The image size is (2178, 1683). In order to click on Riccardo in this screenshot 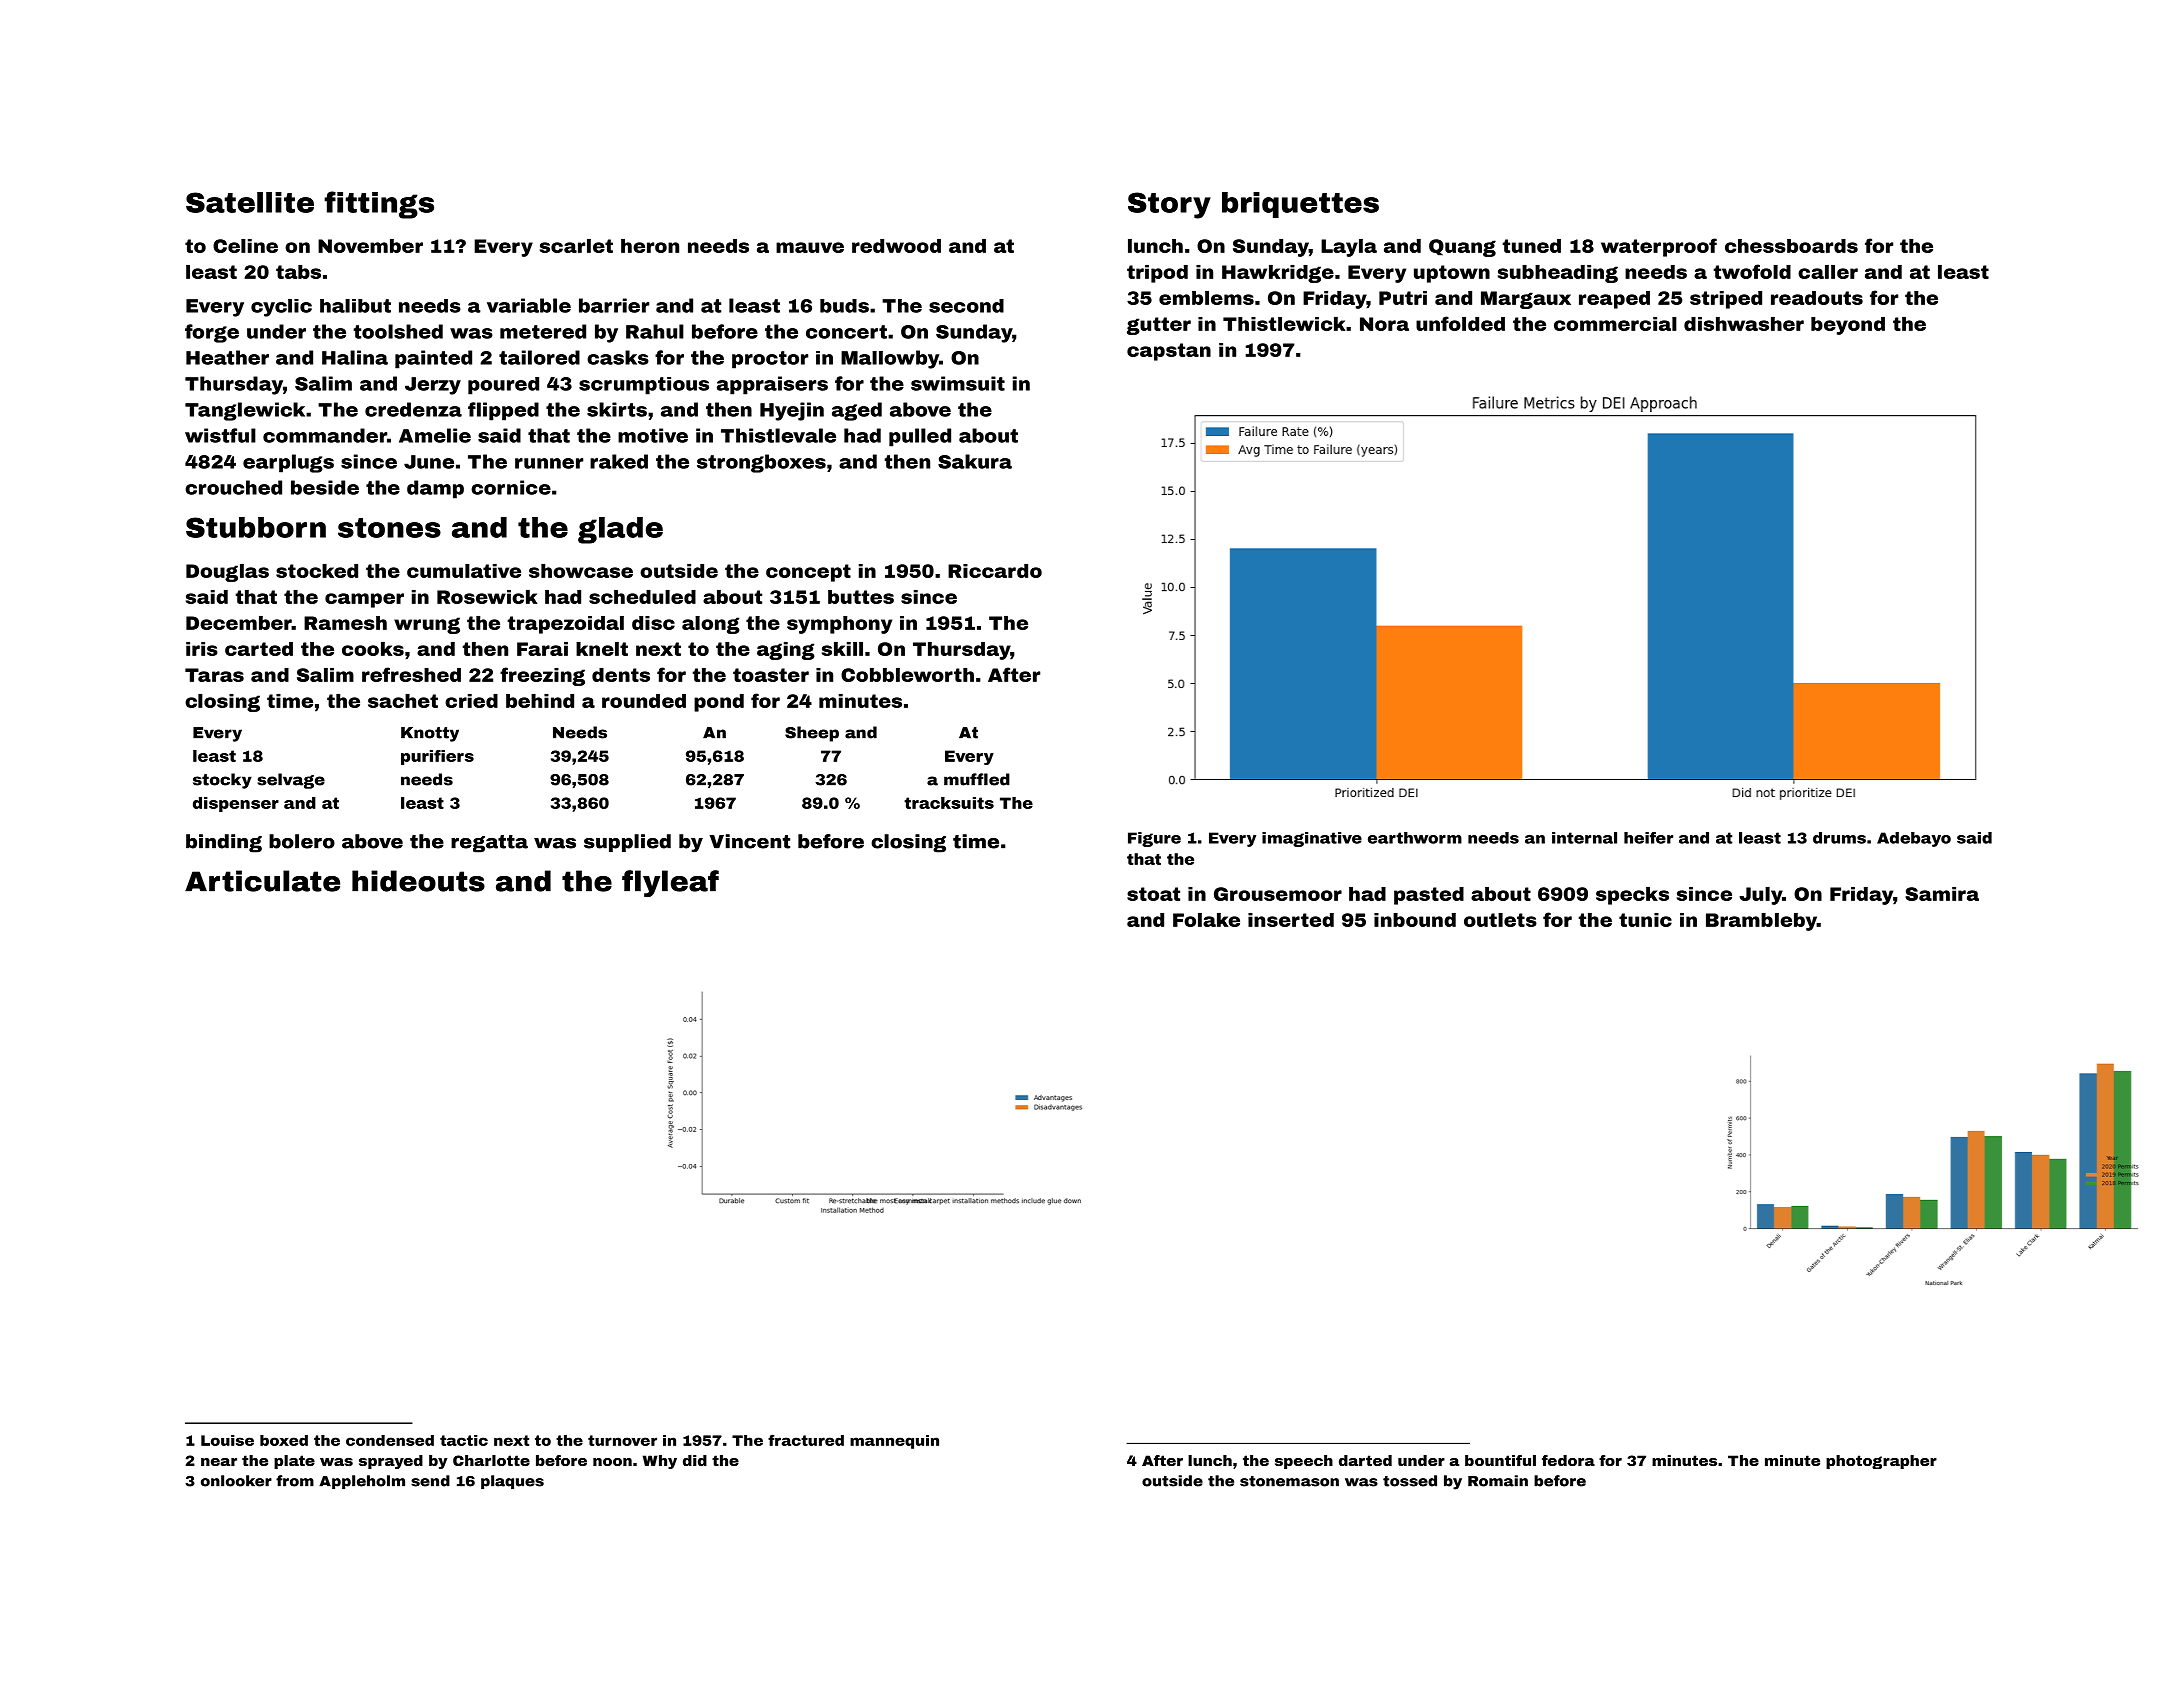, I will do `click(995, 571)`.
